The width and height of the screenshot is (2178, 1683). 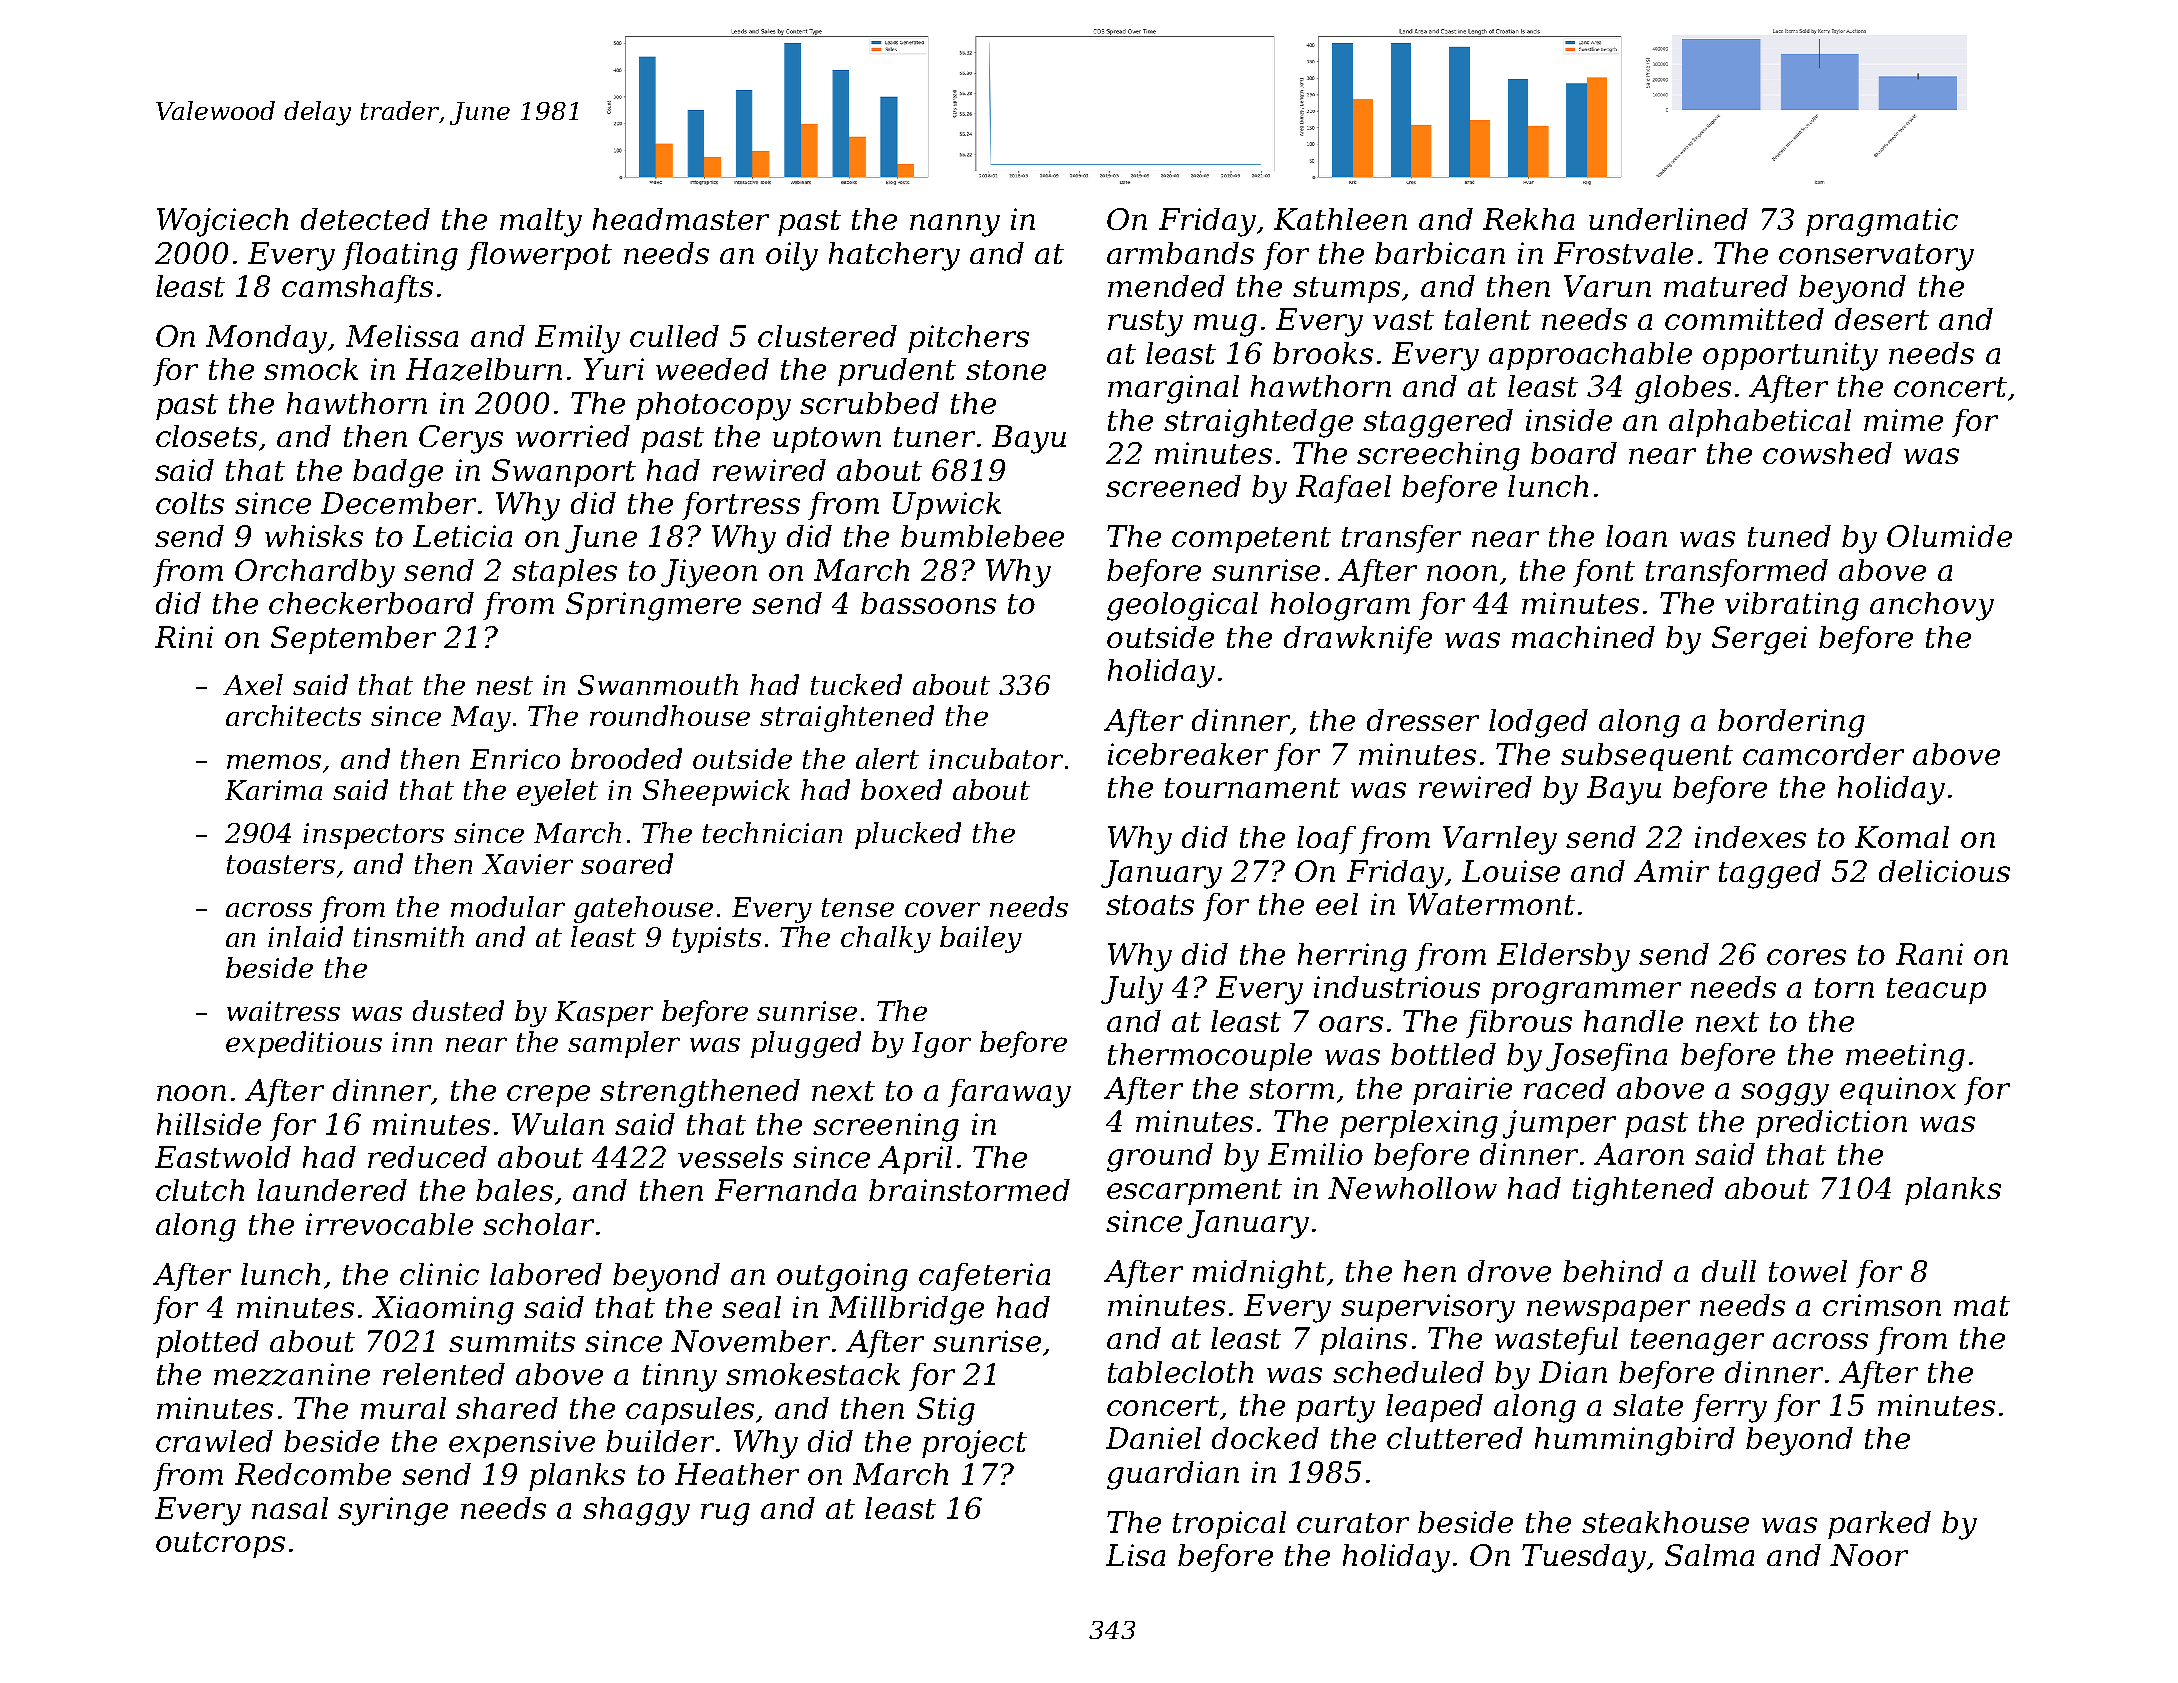 I want to click on screened, so click(x=1173, y=486).
